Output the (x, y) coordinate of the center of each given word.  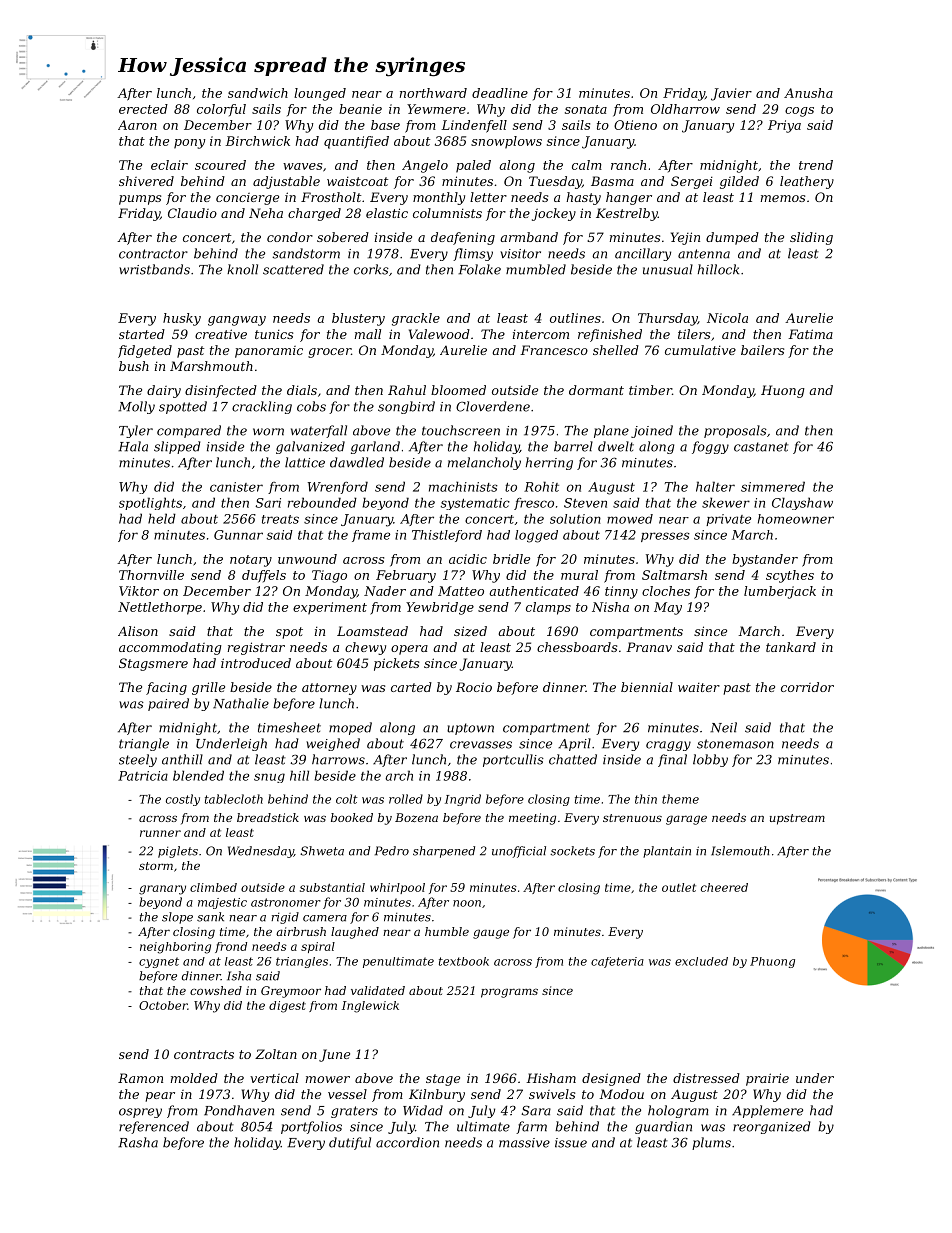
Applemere (767, 1111)
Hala (133, 446)
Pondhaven (239, 1110)
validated (378, 990)
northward (433, 93)
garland (375, 447)
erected (143, 109)
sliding (811, 238)
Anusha (808, 93)
